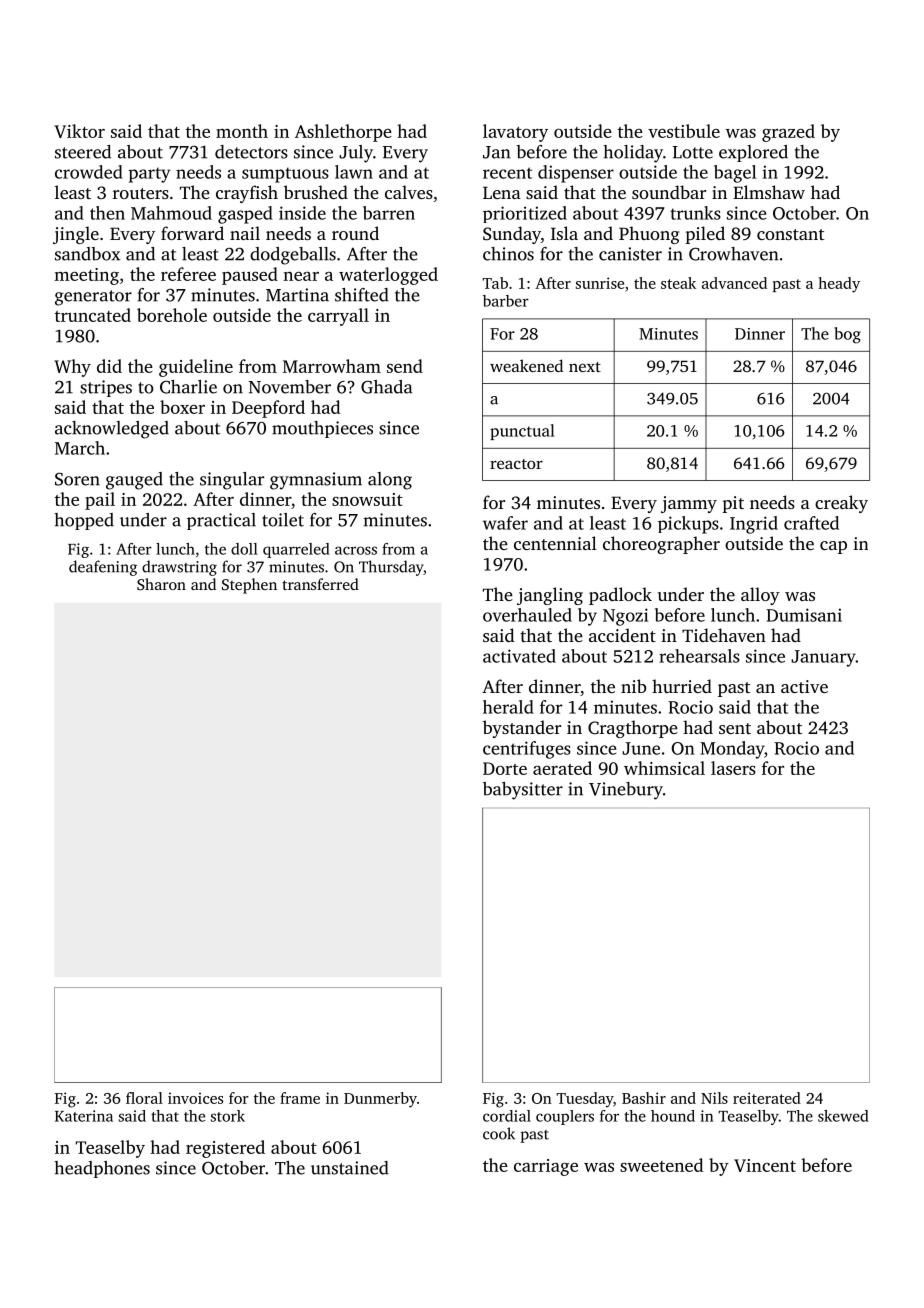 Image resolution: width=924 pixels, height=1308 pixels. What do you see at coordinates (290, 387) in the screenshot?
I see `November` at bounding box center [290, 387].
